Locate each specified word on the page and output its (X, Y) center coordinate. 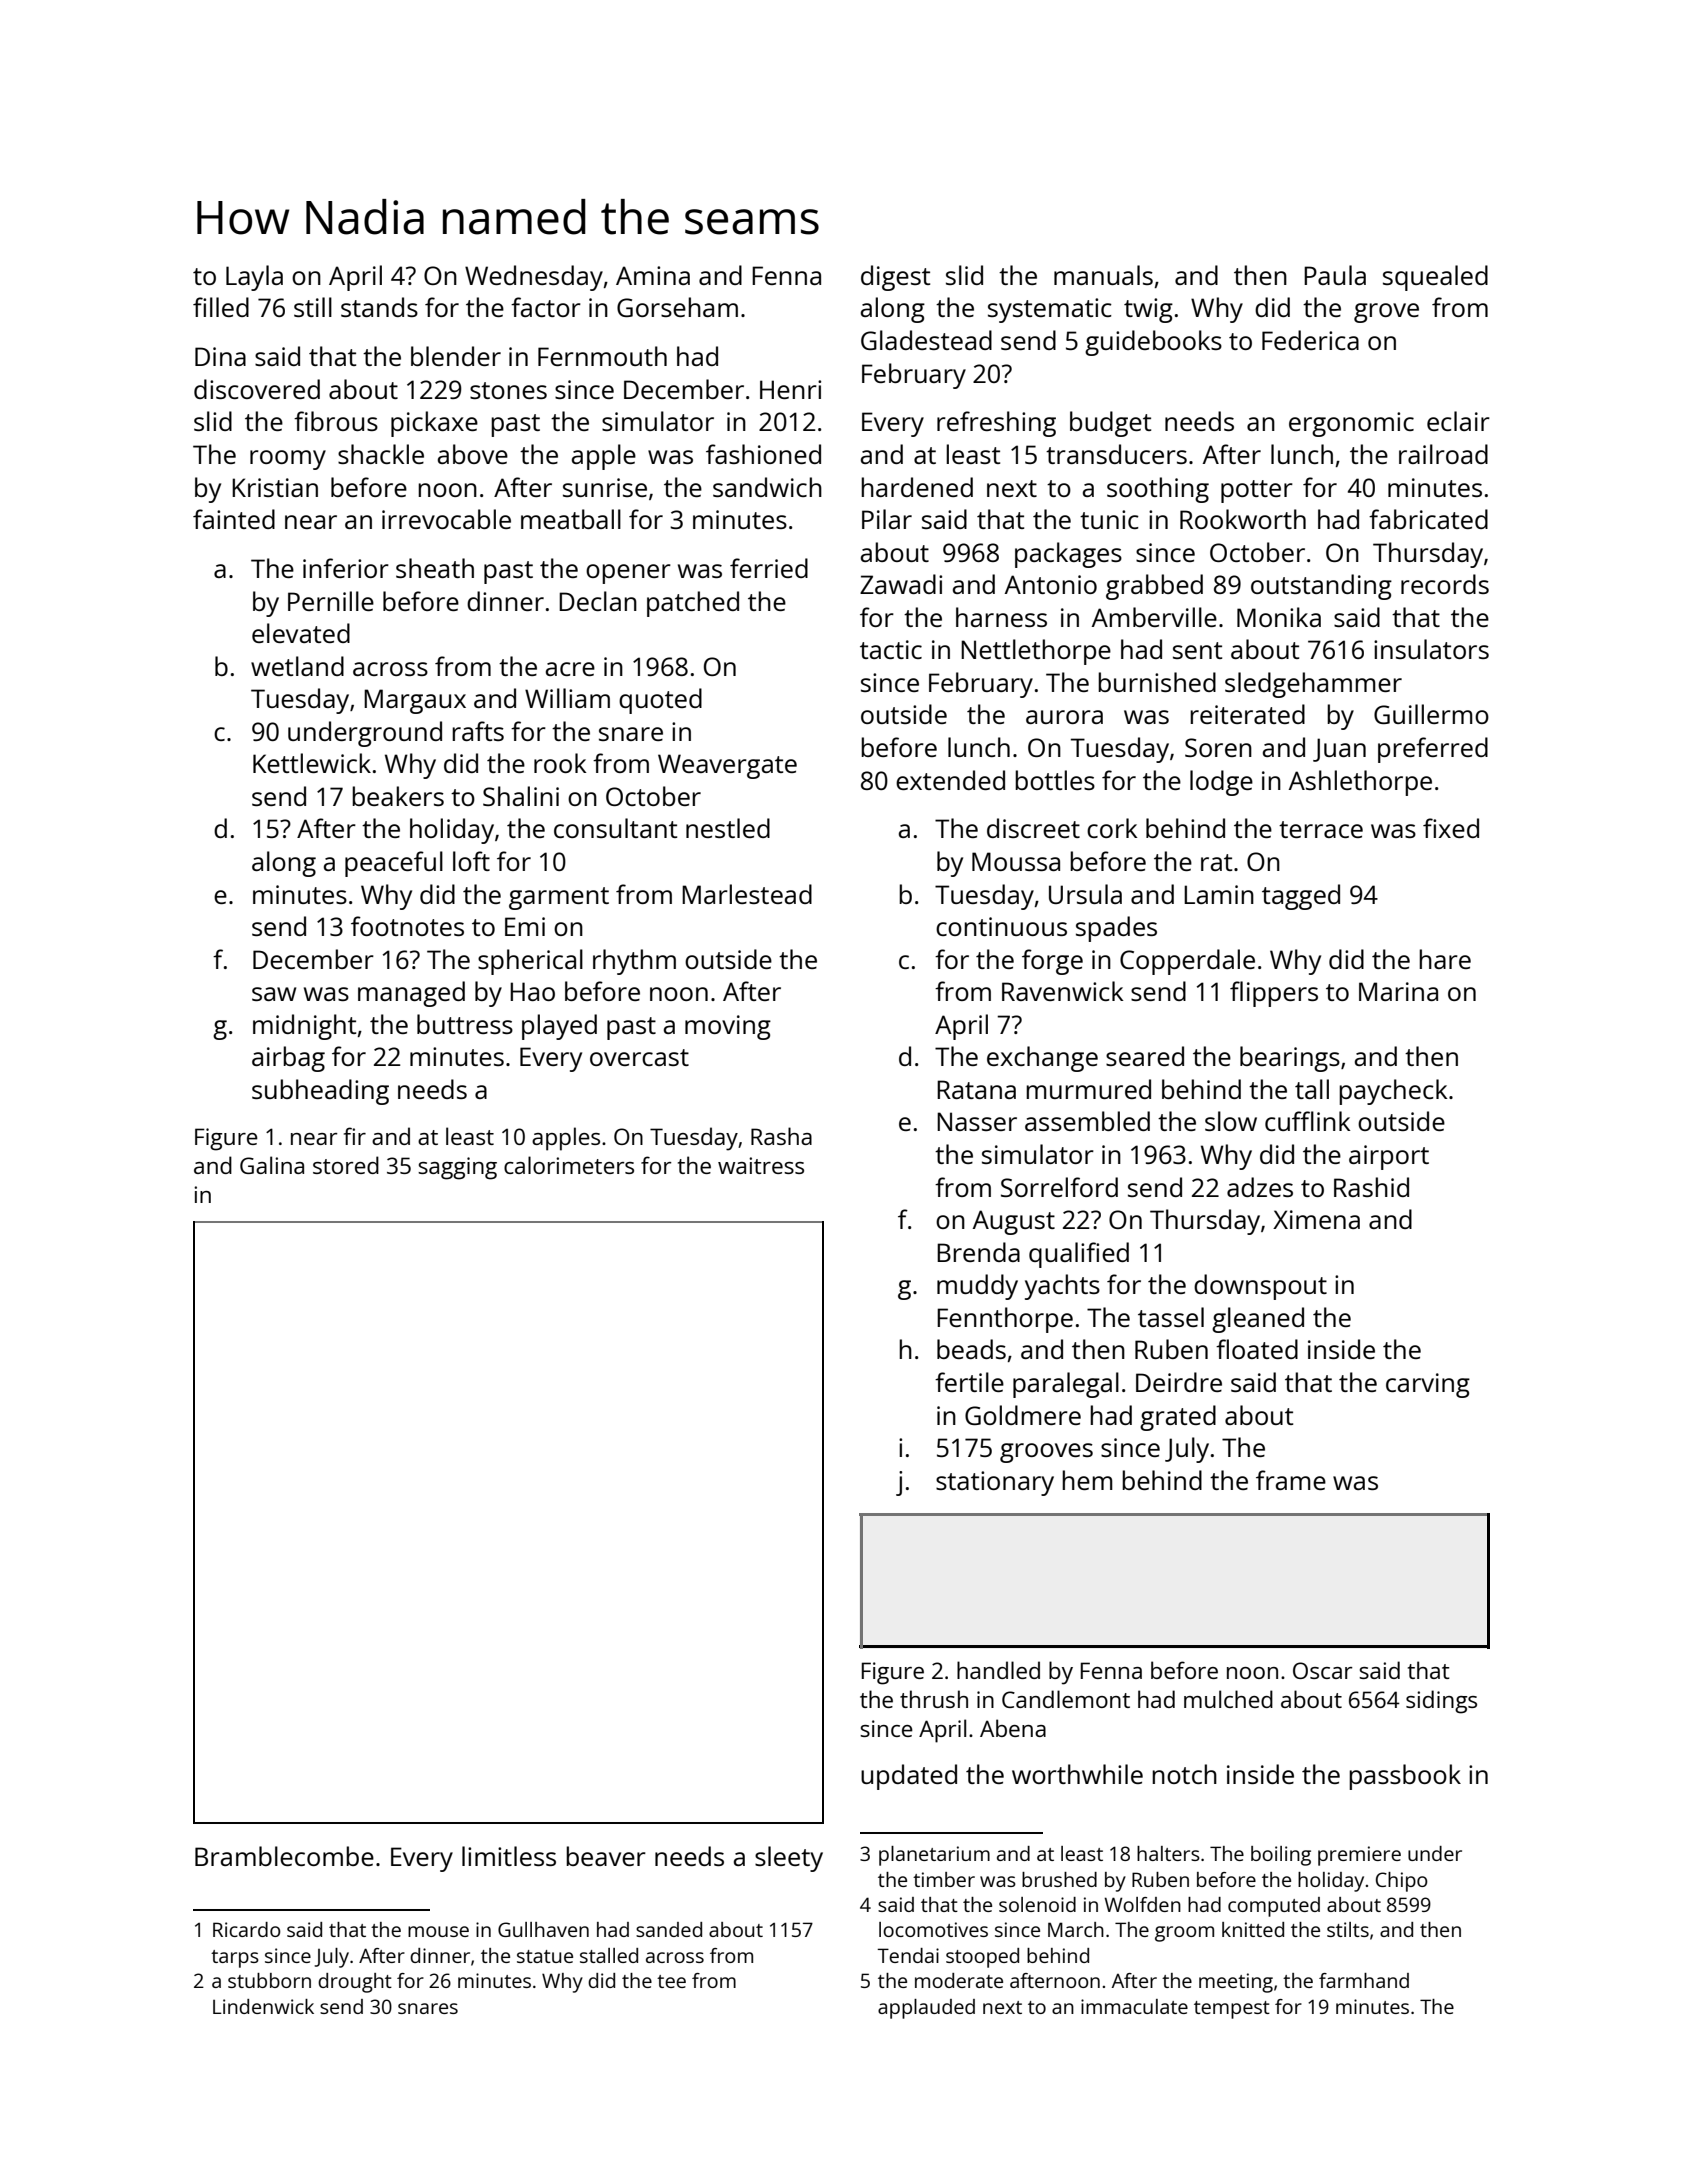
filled (221, 307)
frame (1291, 1480)
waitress (761, 1165)
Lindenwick (263, 2006)
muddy (977, 1287)
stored (346, 1165)
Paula (1335, 275)
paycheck (1393, 1092)
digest (895, 278)
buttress (465, 1024)
